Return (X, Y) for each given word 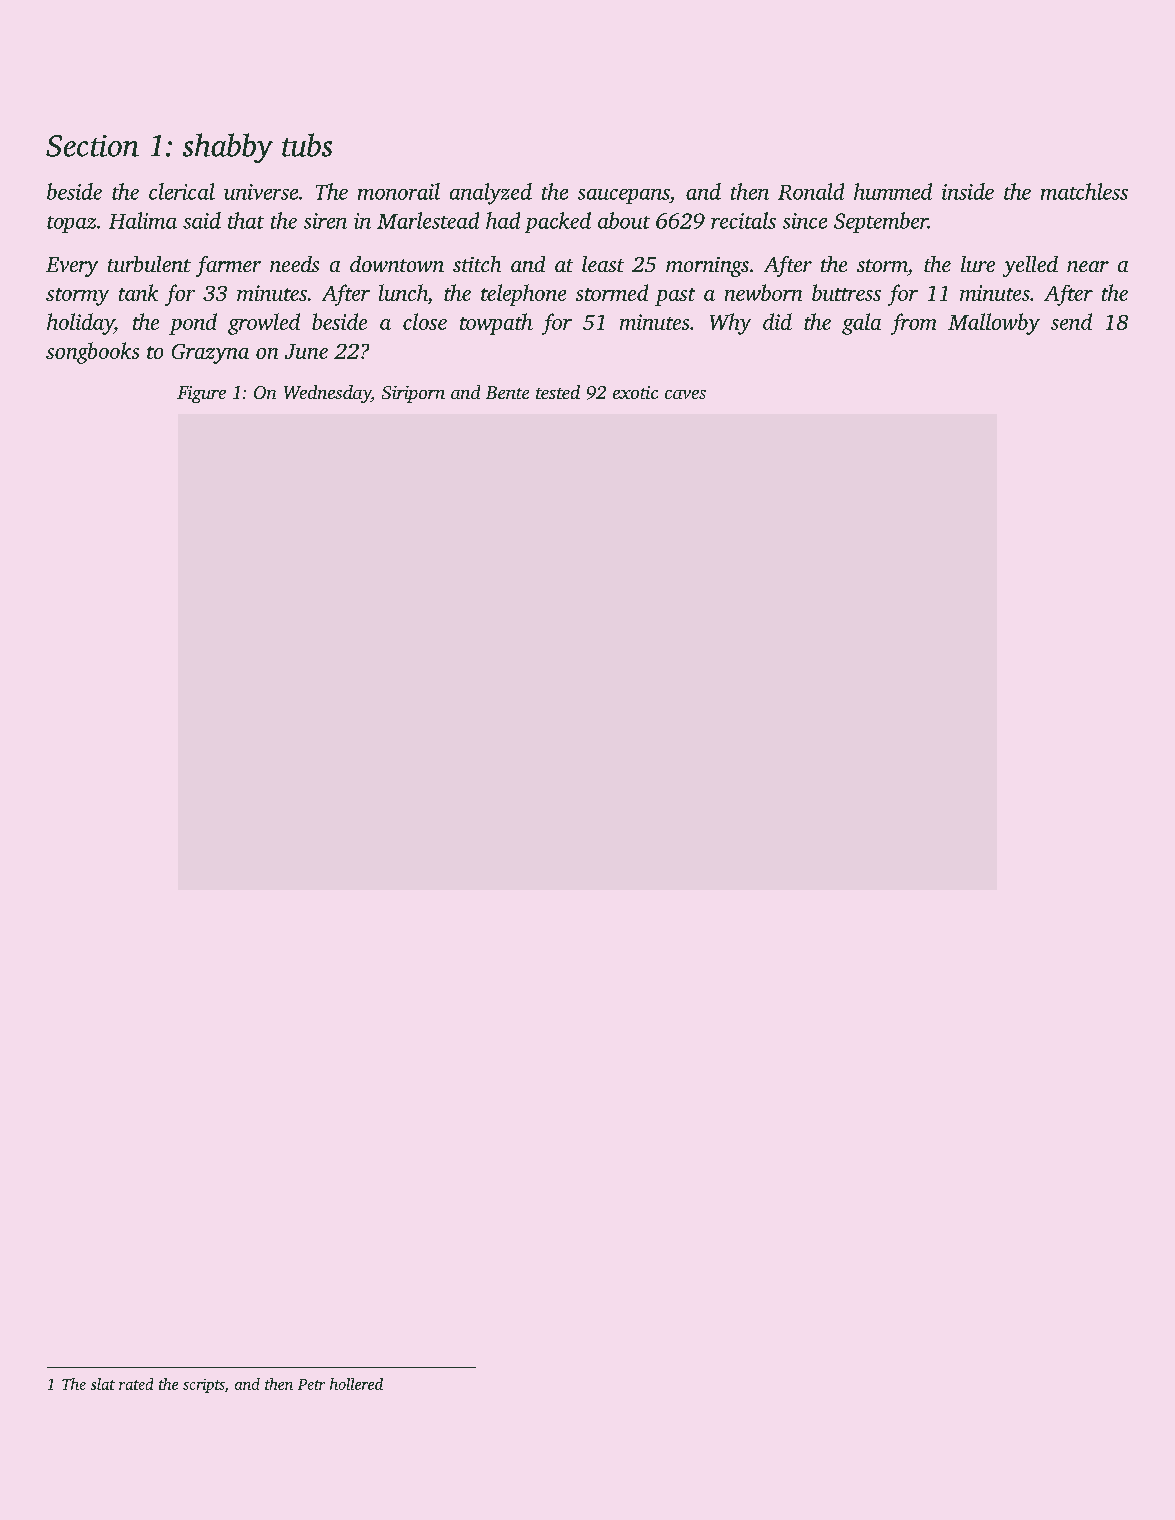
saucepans (624, 196)
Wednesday (327, 394)
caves (685, 394)
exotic (635, 392)
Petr (311, 1384)
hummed (893, 191)
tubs (307, 145)
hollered (356, 1384)
